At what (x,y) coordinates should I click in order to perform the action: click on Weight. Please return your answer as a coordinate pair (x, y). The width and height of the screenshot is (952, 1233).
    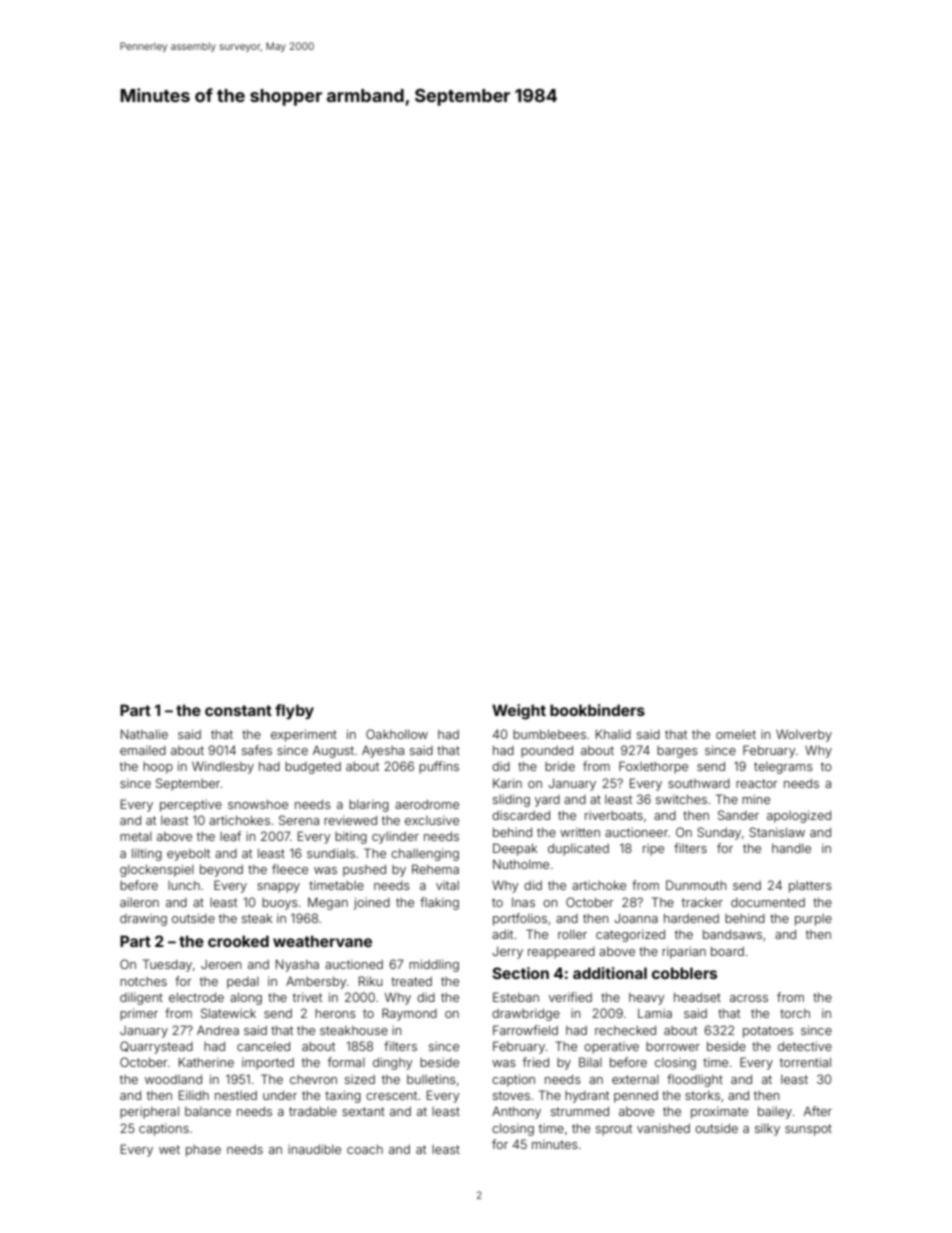
    Looking at the image, I should click on (519, 712).
